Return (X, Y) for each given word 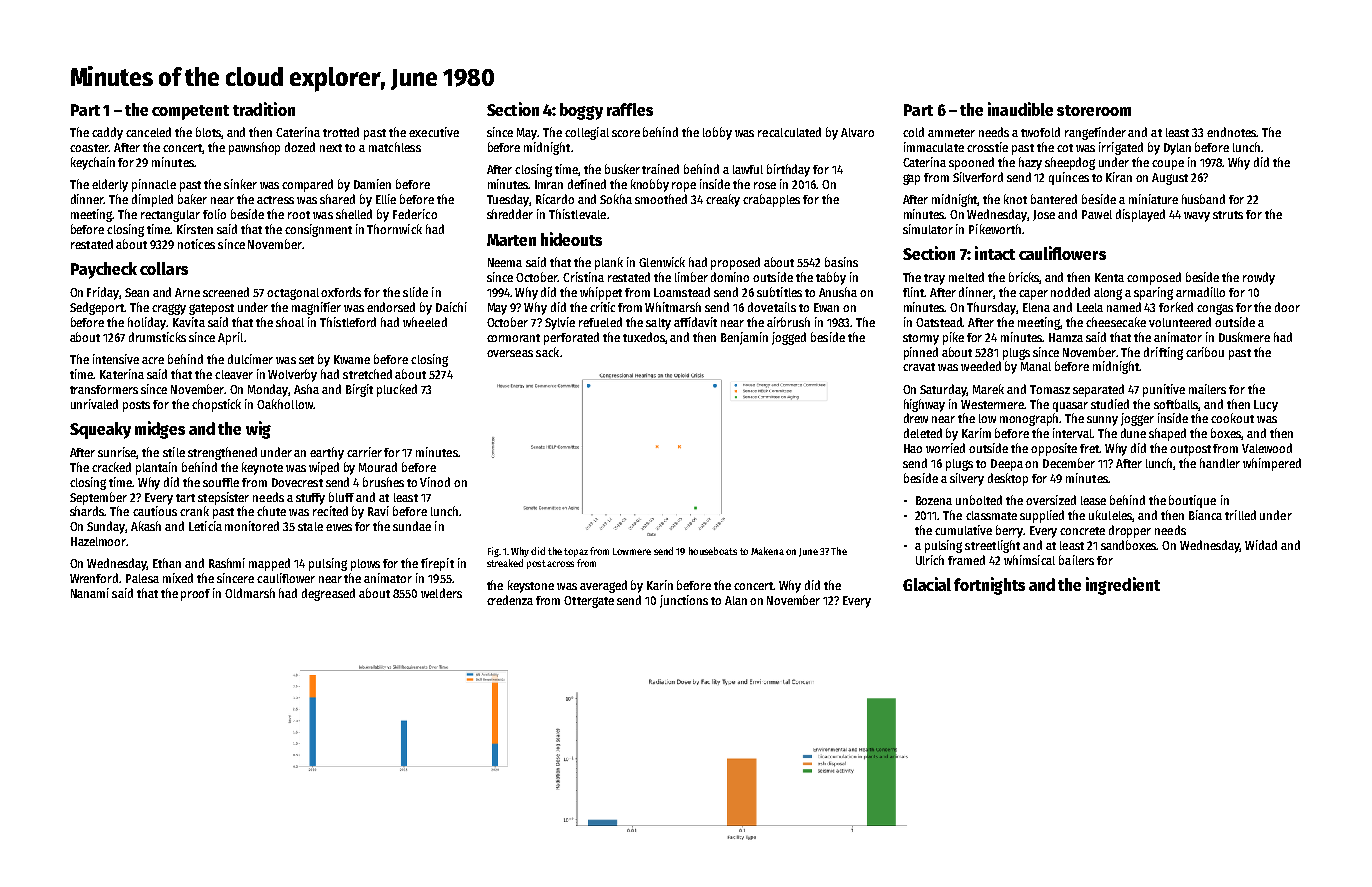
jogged (789, 338)
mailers (1207, 389)
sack (547, 352)
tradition (264, 109)
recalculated (789, 132)
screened (226, 292)
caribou (1205, 352)
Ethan (167, 563)
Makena (767, 551)
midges (160, 430)
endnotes (1232, 132)
